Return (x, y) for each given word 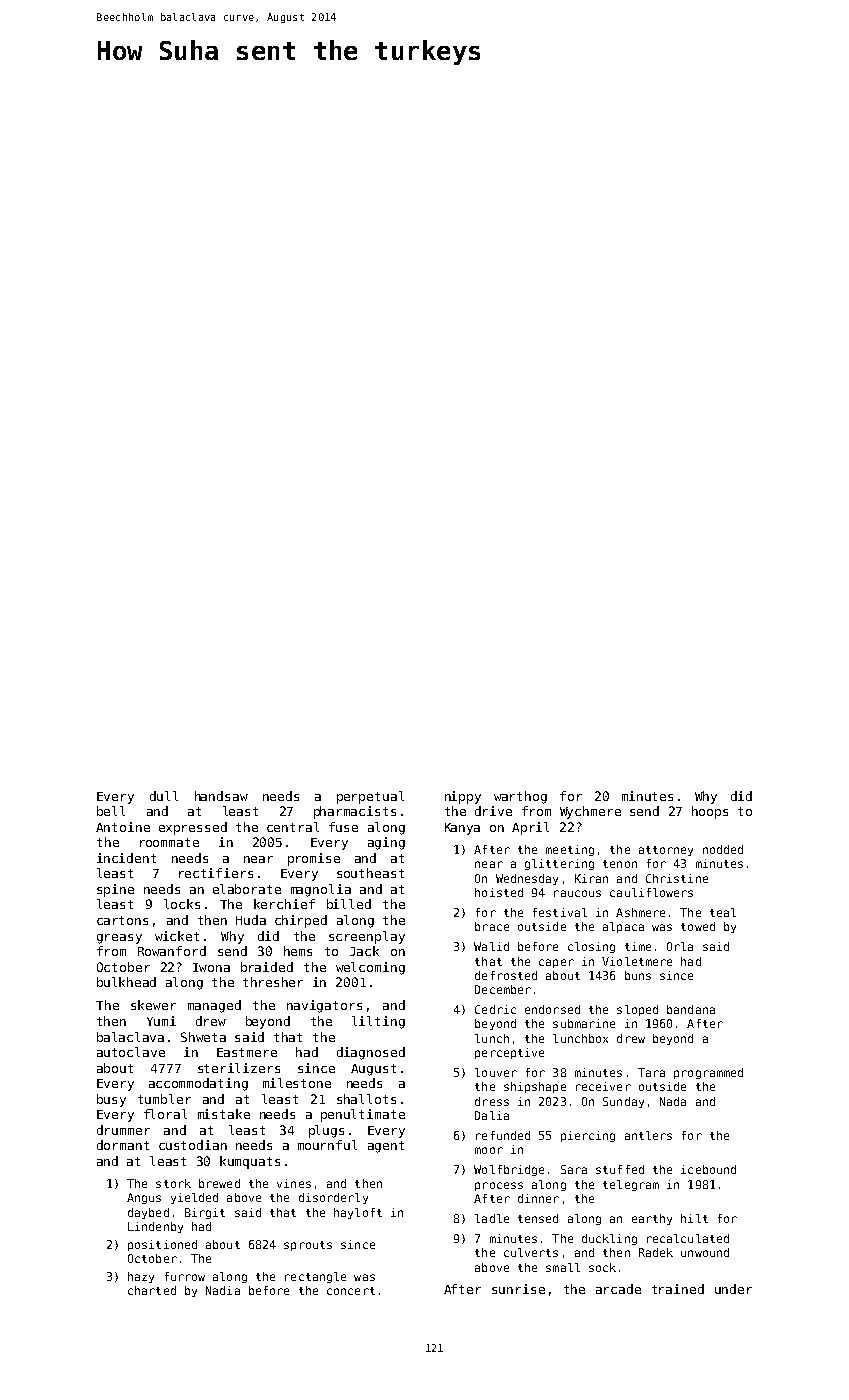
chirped (301, 921)
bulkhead (126, 982)
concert (351, 1291)
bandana (691, 1009)
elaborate (247, 889)
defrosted (506, 975)
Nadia (223, 1290)
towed (698, 926)
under (733, 1289)
